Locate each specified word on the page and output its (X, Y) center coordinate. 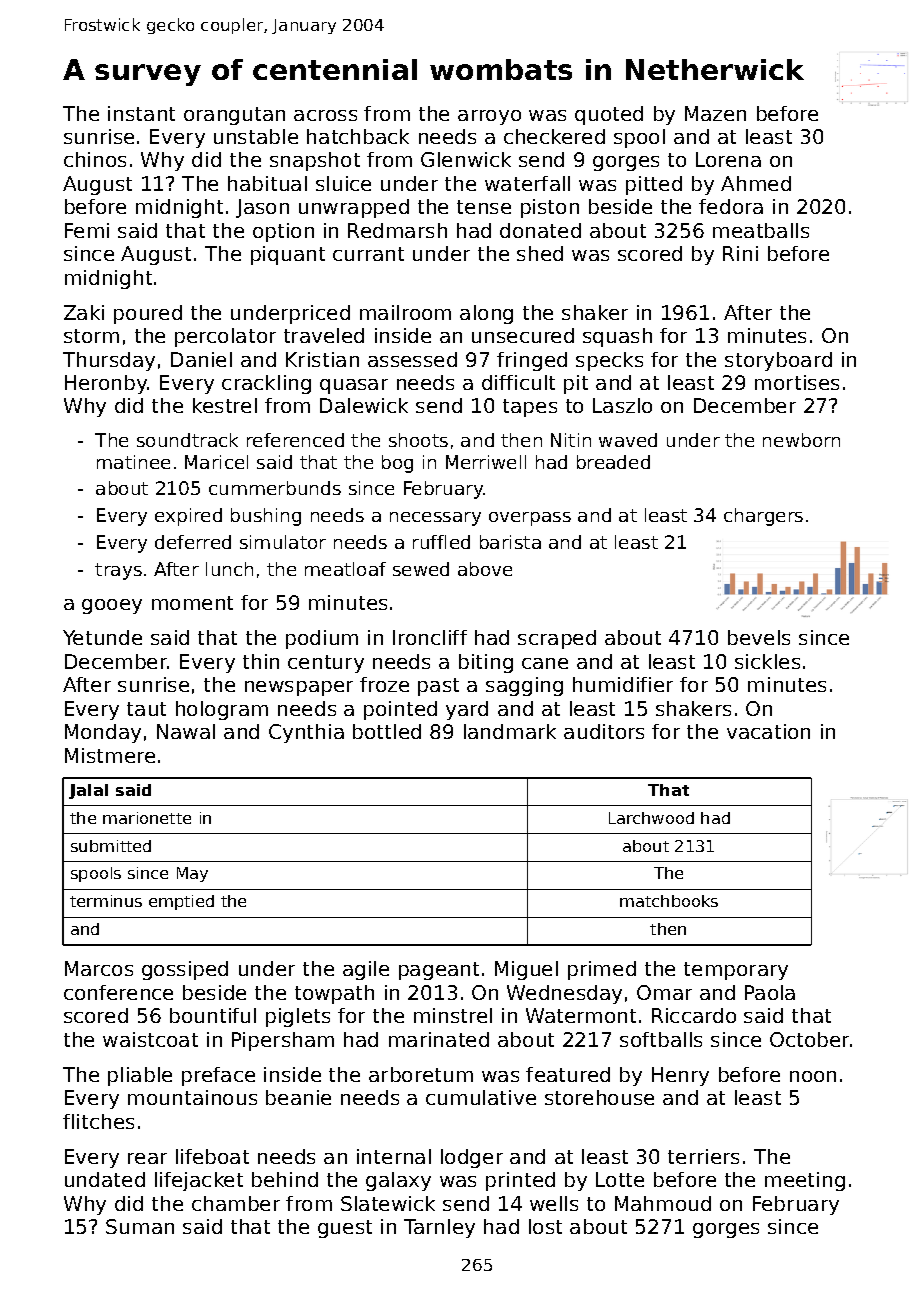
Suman (140, 1226)
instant (141, 113)
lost (545, 1226)
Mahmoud (663, 1203)
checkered (554, 136)
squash (617, 337)
